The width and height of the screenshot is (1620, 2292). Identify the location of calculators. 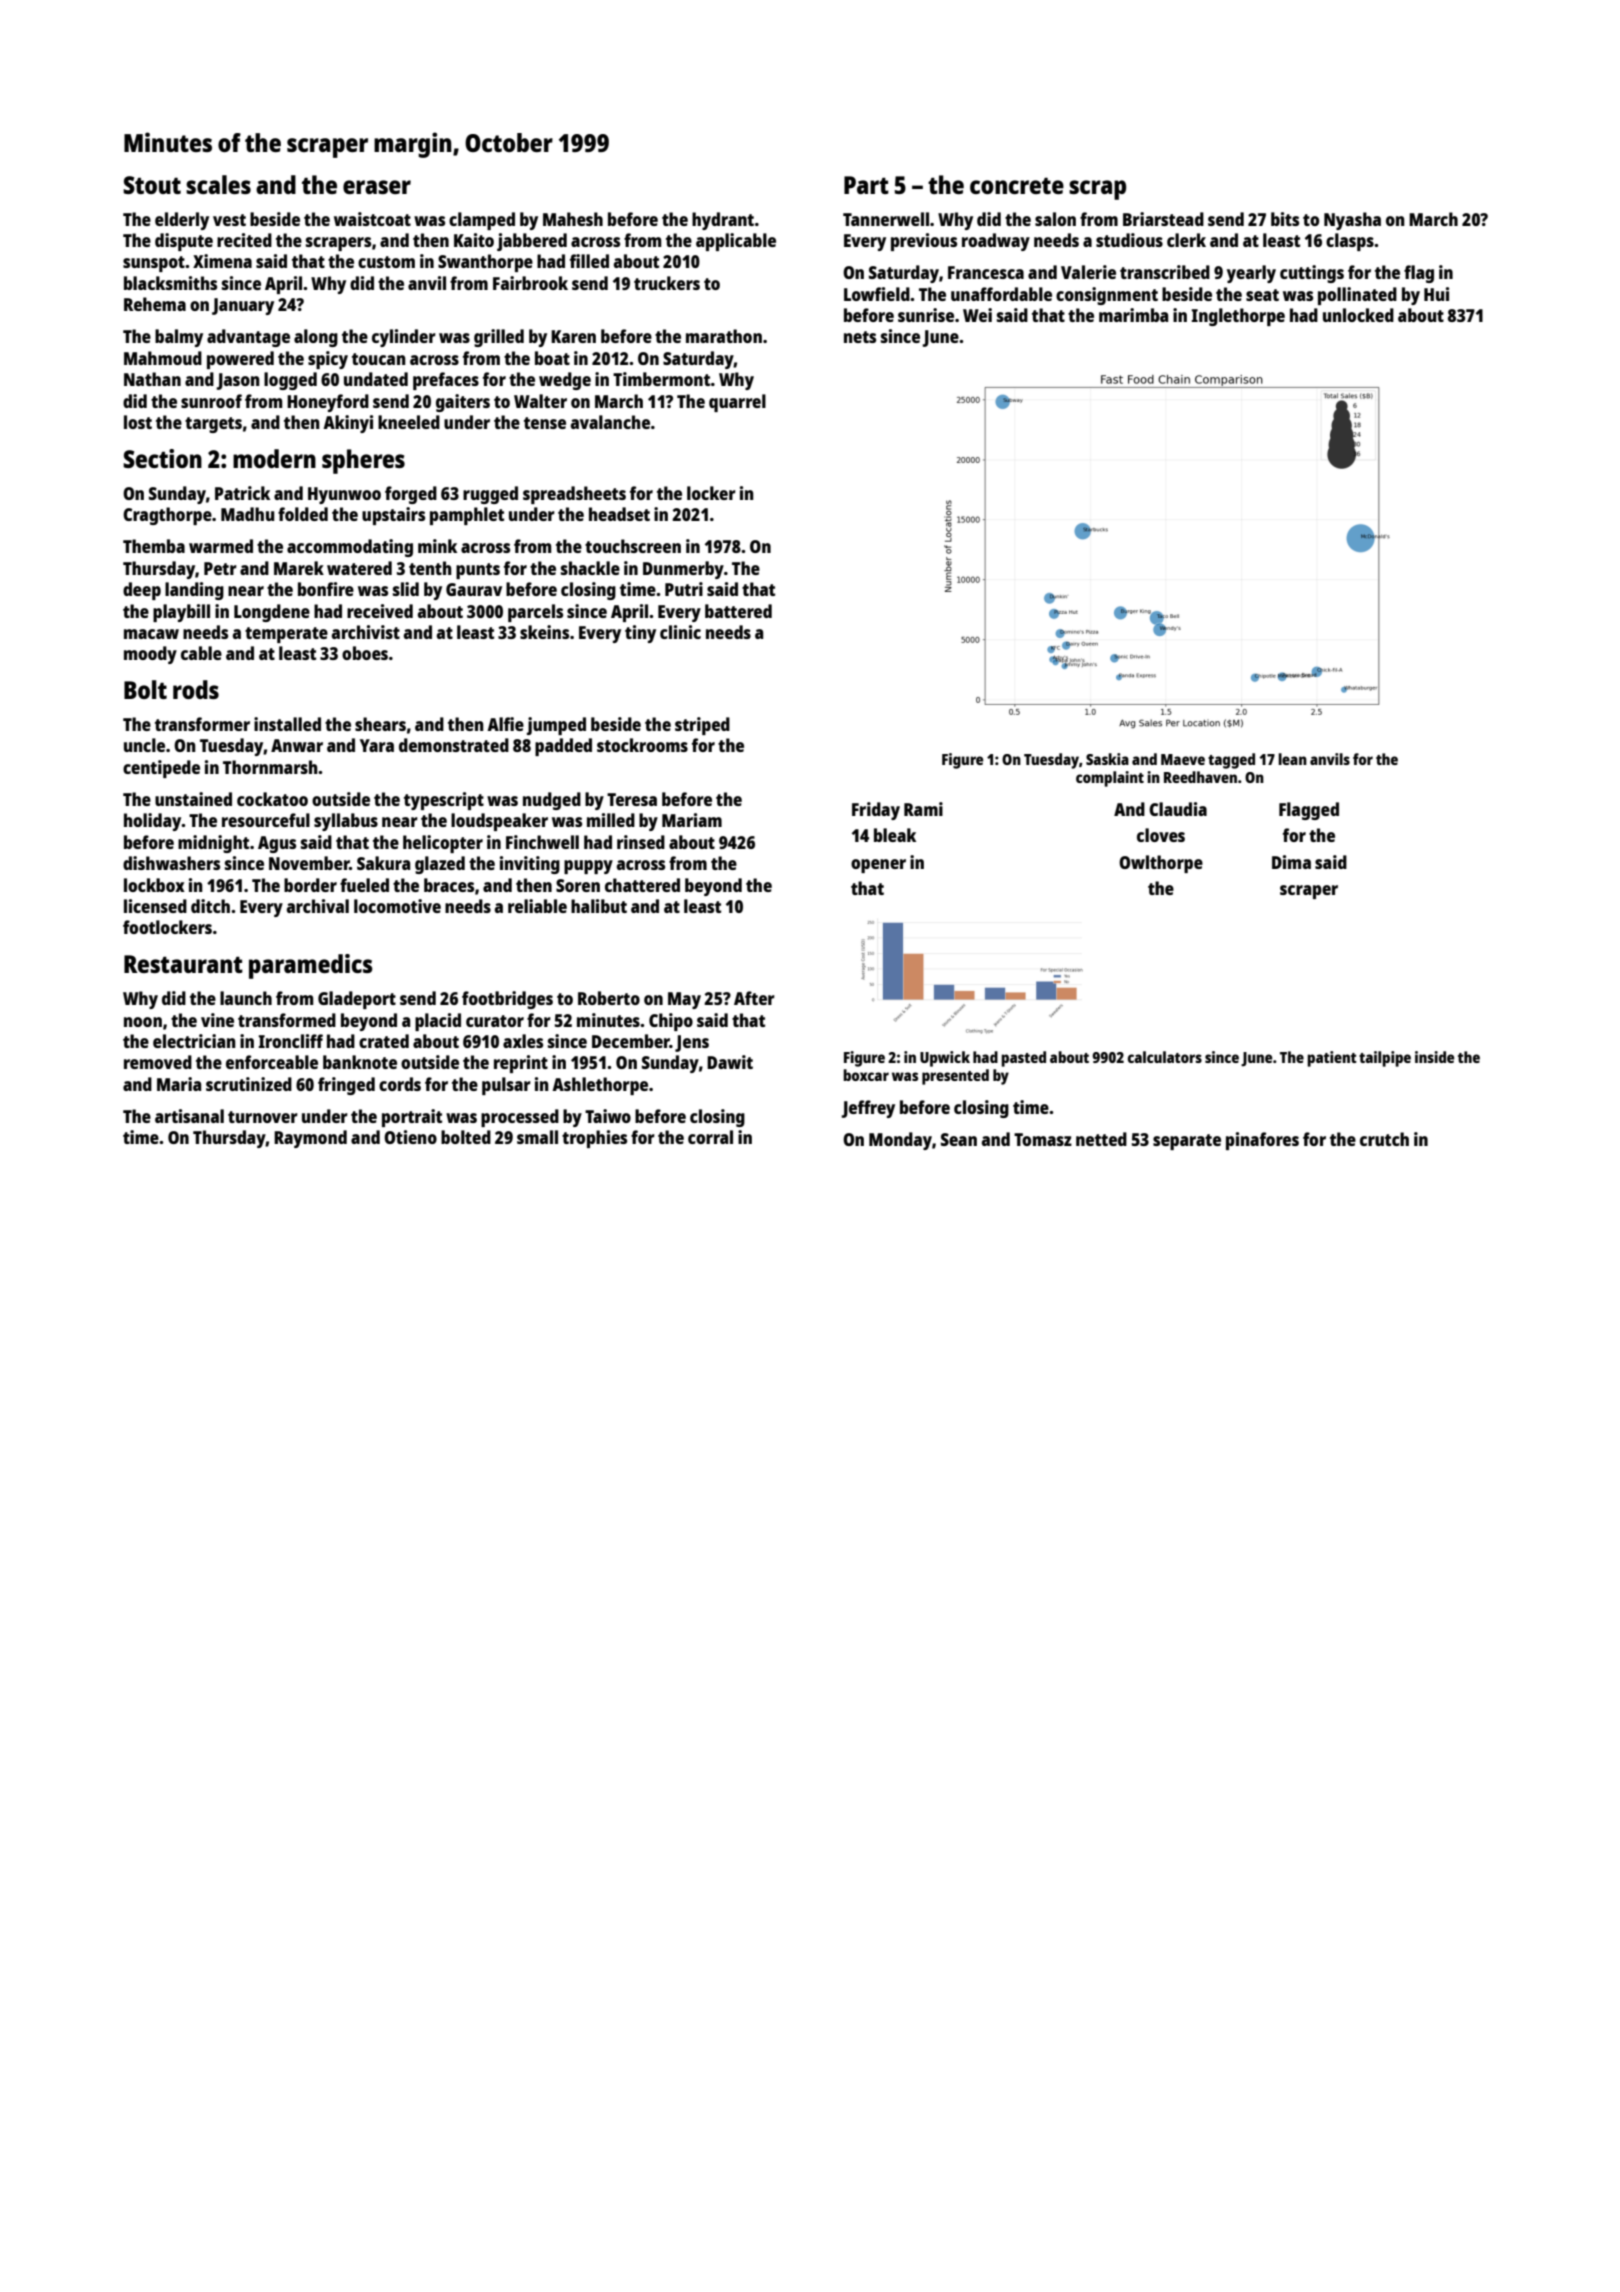
(1165, 1057).
